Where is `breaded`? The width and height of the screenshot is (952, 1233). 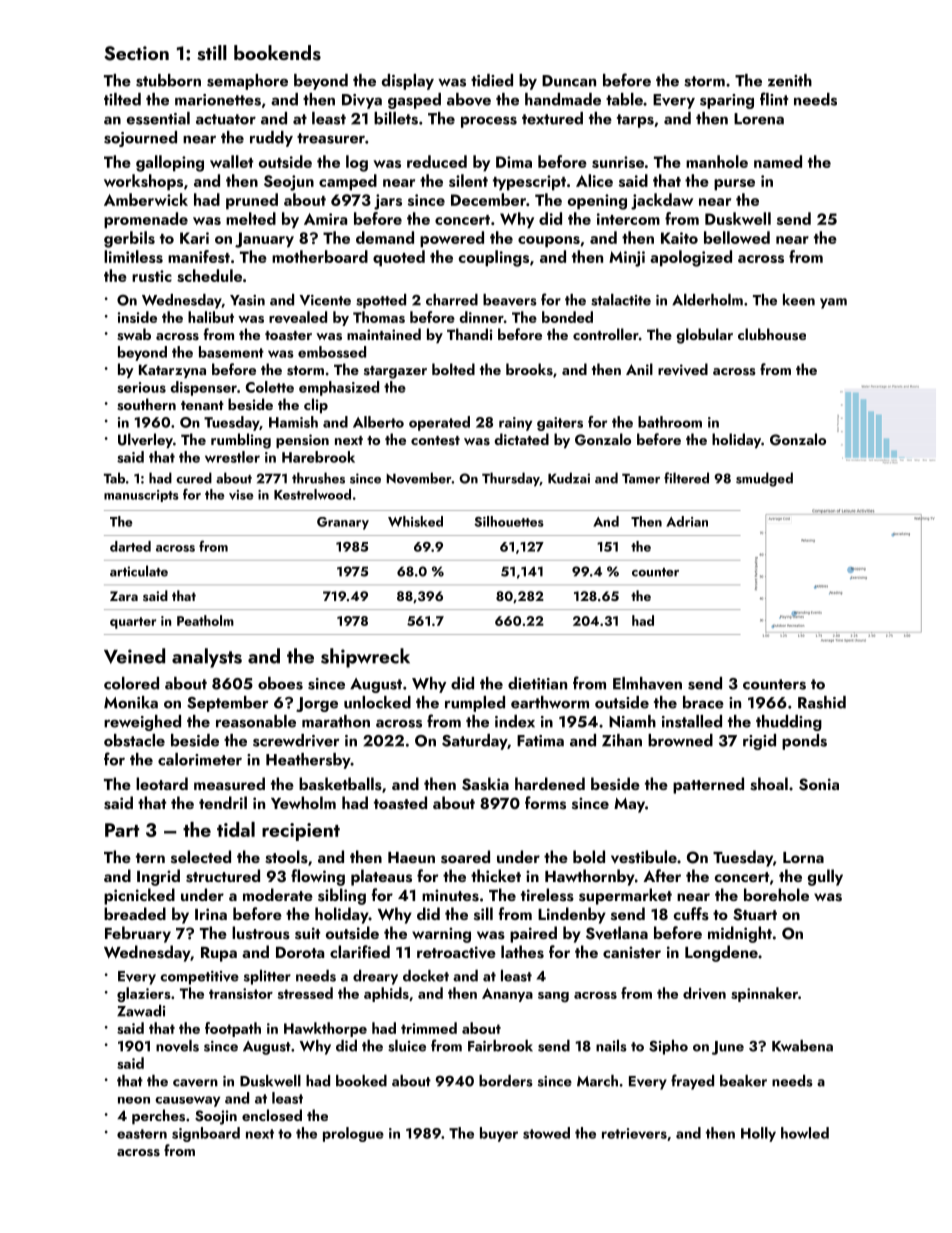 breaded is located at coordinates (135, 913).
